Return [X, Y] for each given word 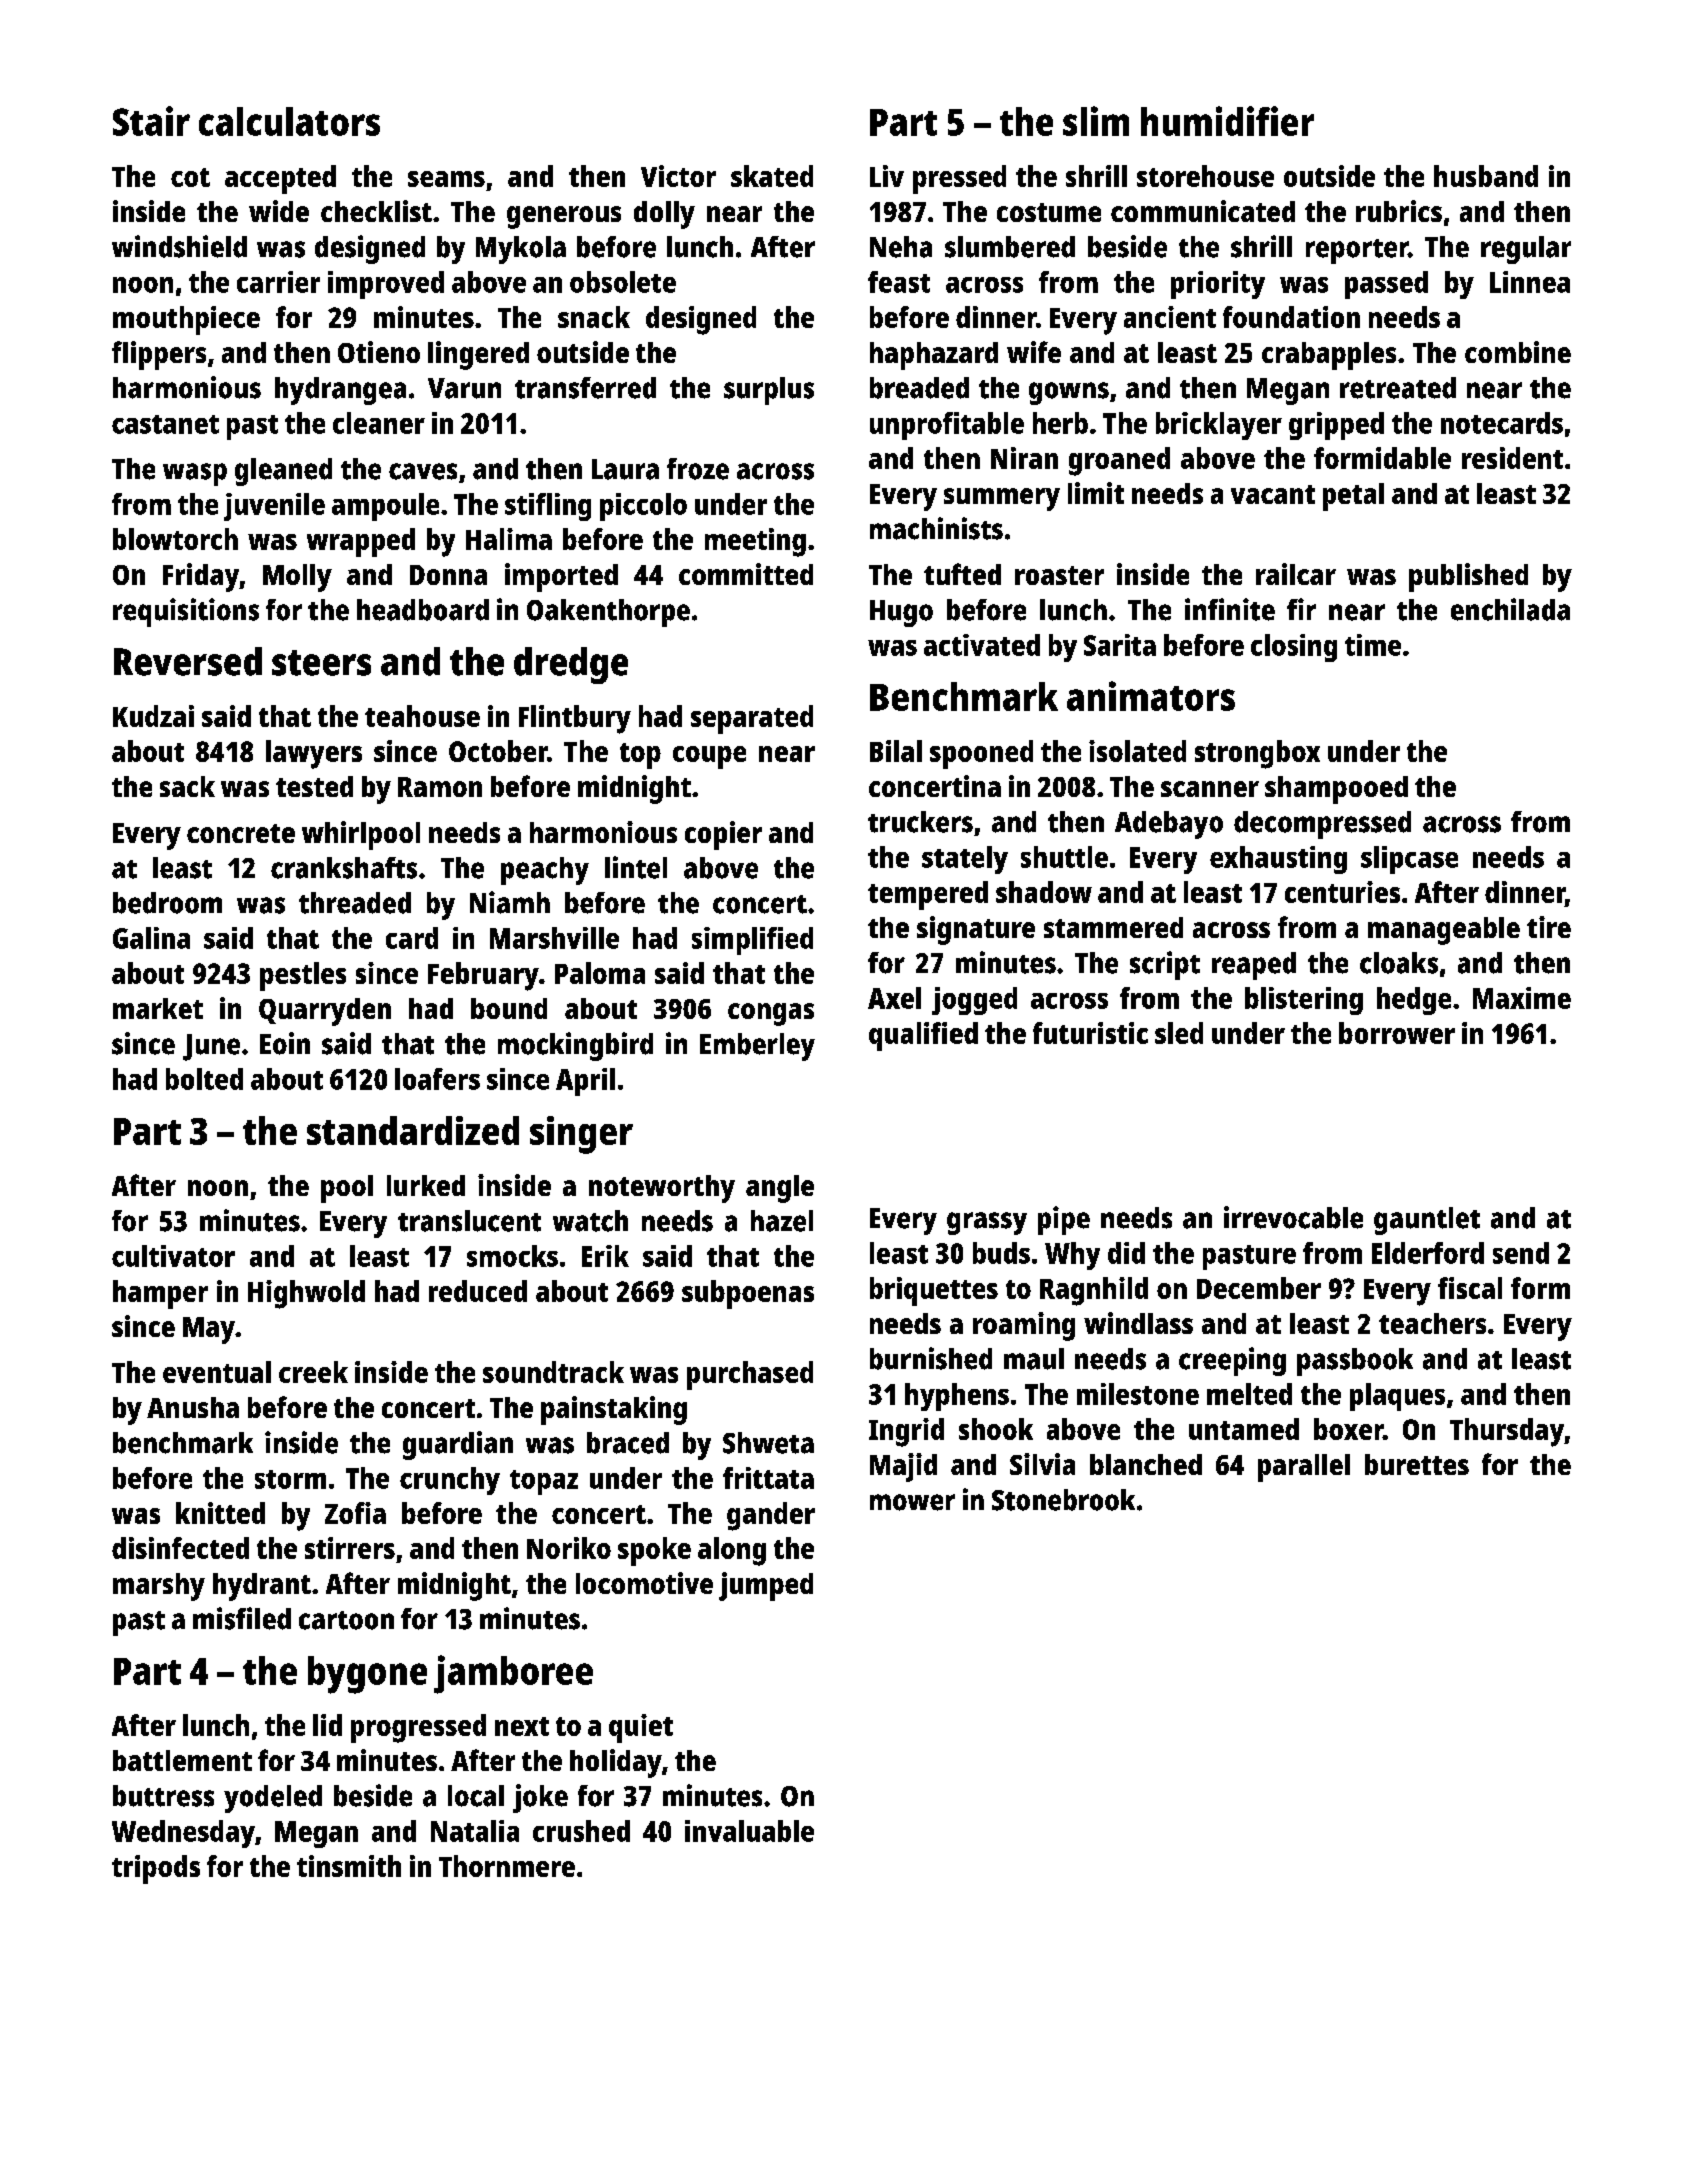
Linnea [1530, 282]
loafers [437, 1079]
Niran [1024, 458]
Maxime [1522, 998]
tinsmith [349, 1866]
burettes [1417, 1464]
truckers [920, 822]
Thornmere [507, 1866]
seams [446, 179]
